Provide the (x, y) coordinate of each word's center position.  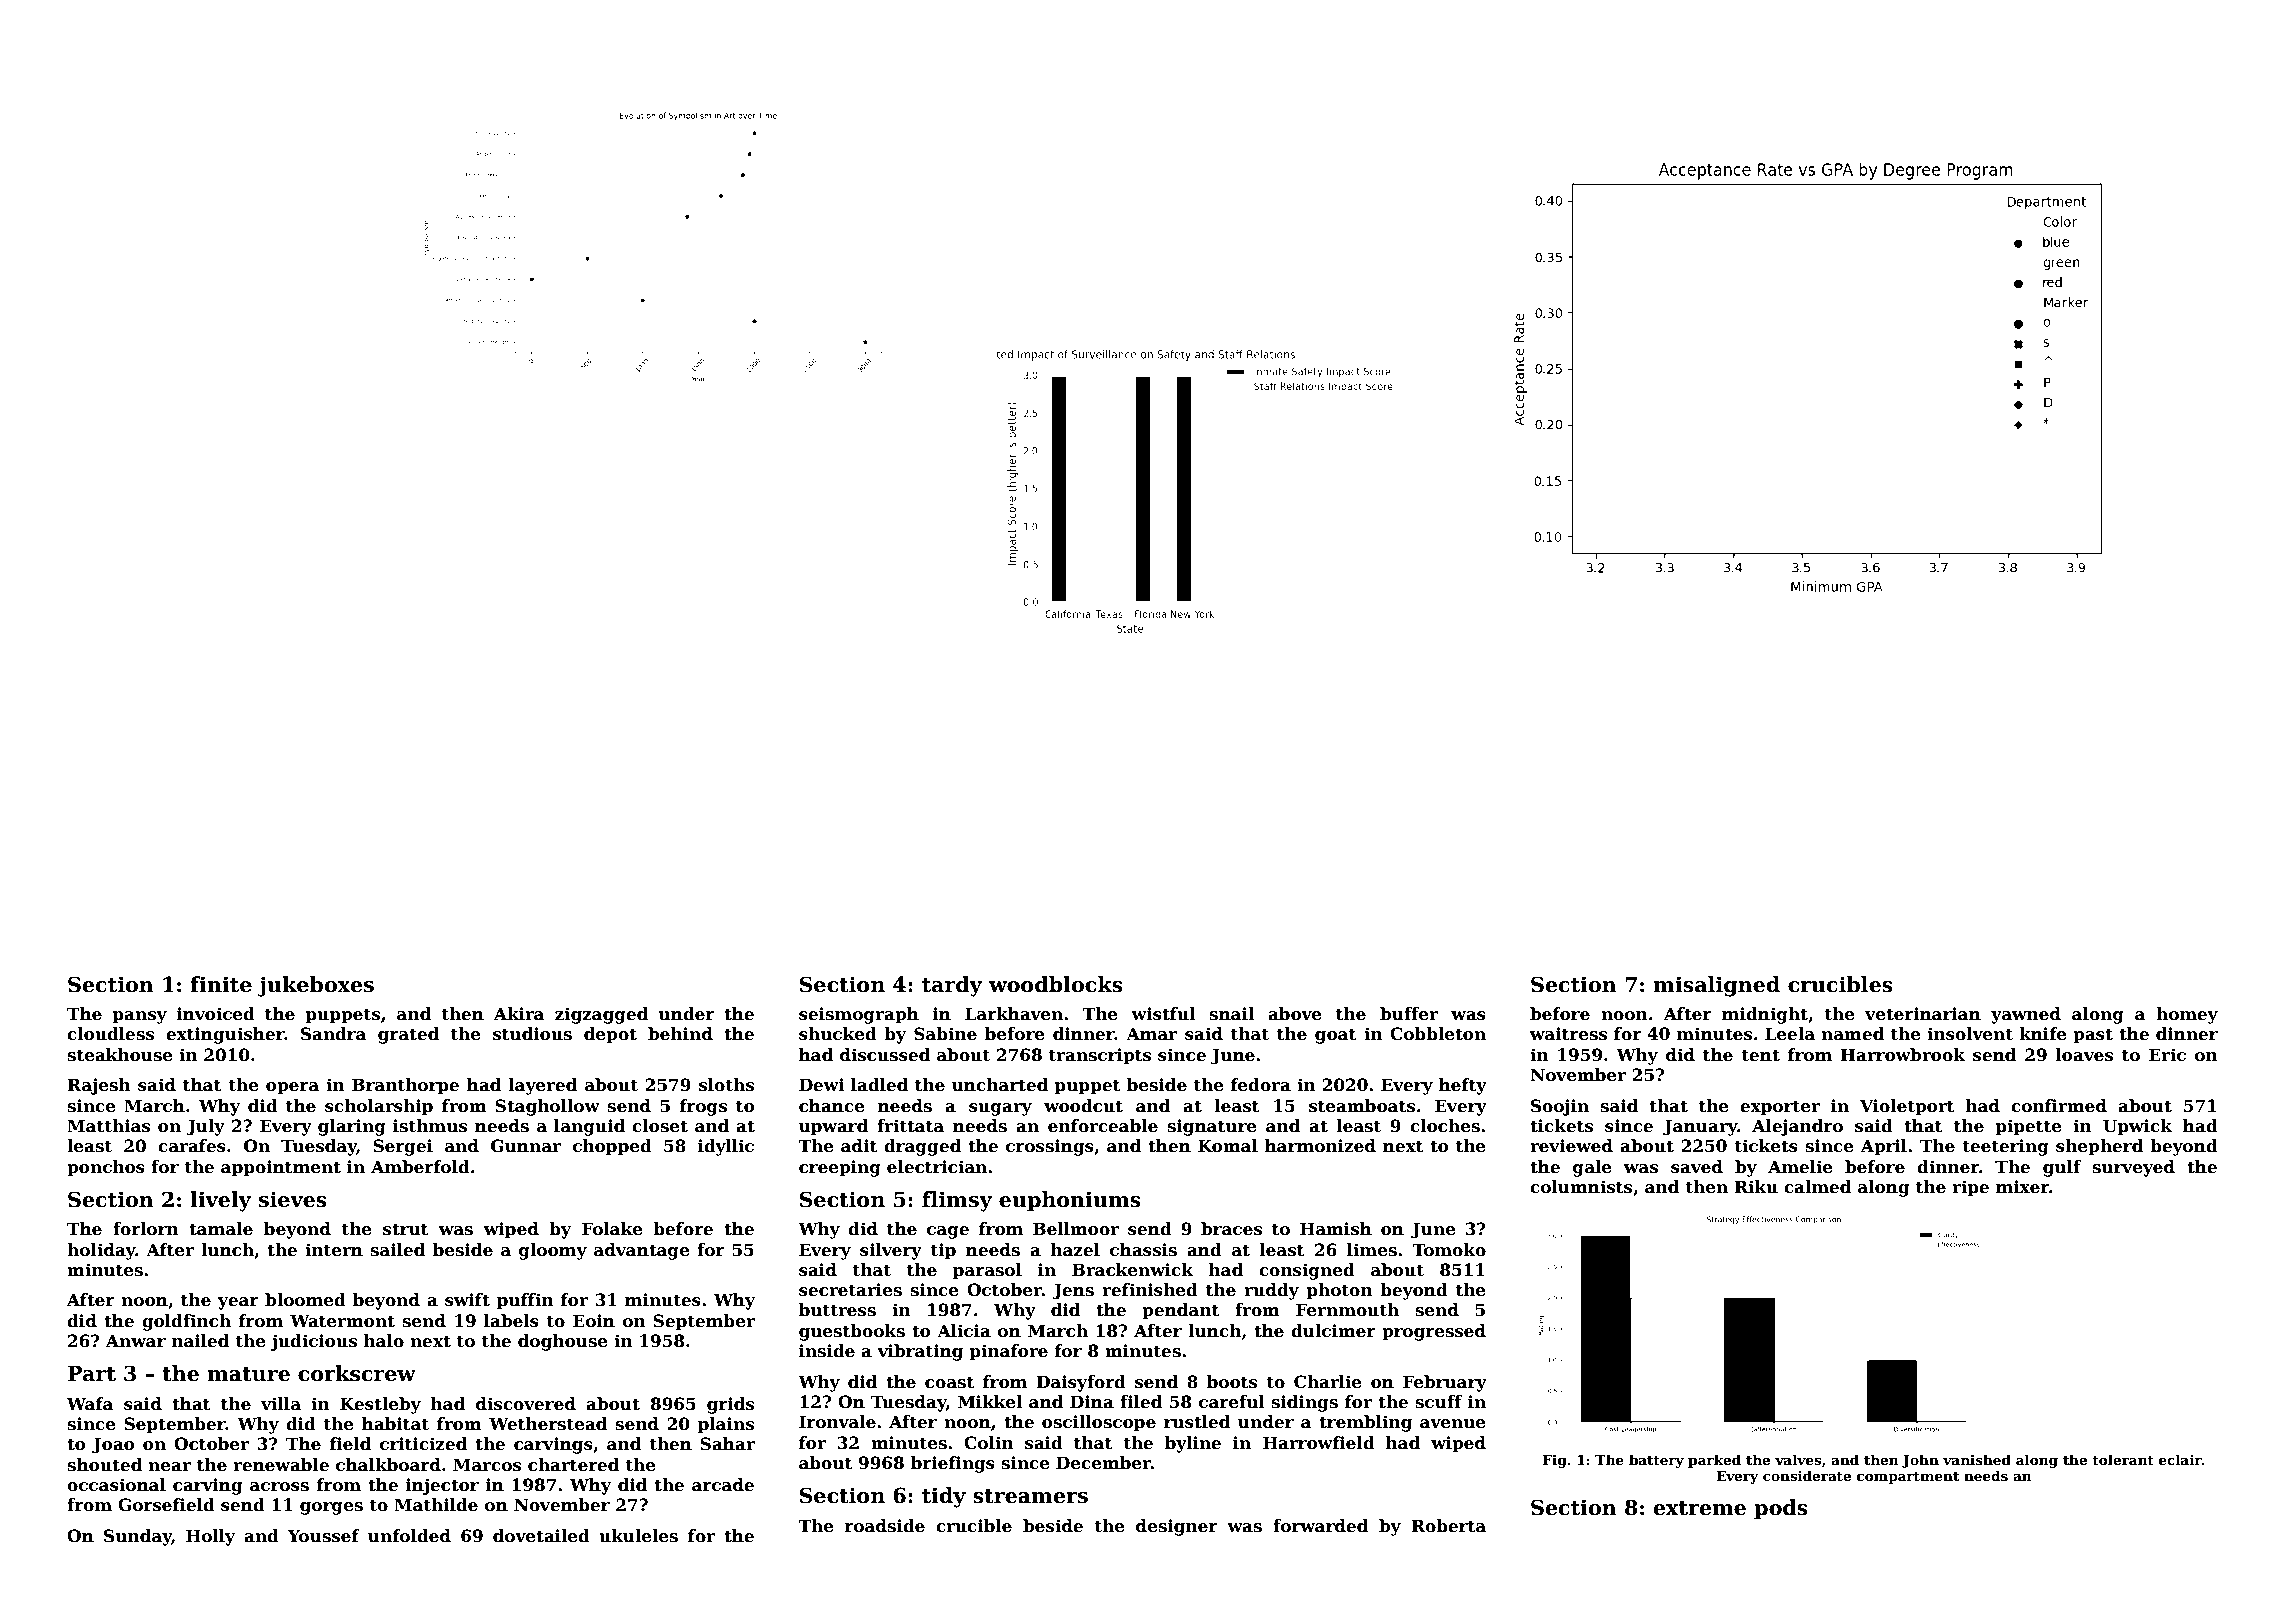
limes (1372, 1250)
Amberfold (420, 1167)
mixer (2022, 1187)
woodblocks (1056, 984)
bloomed (305, 1300)
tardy (952, 986)
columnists (1581, 1187)
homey (2187, 1015)
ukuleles (638, 1536)
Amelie (1800, 1167)
